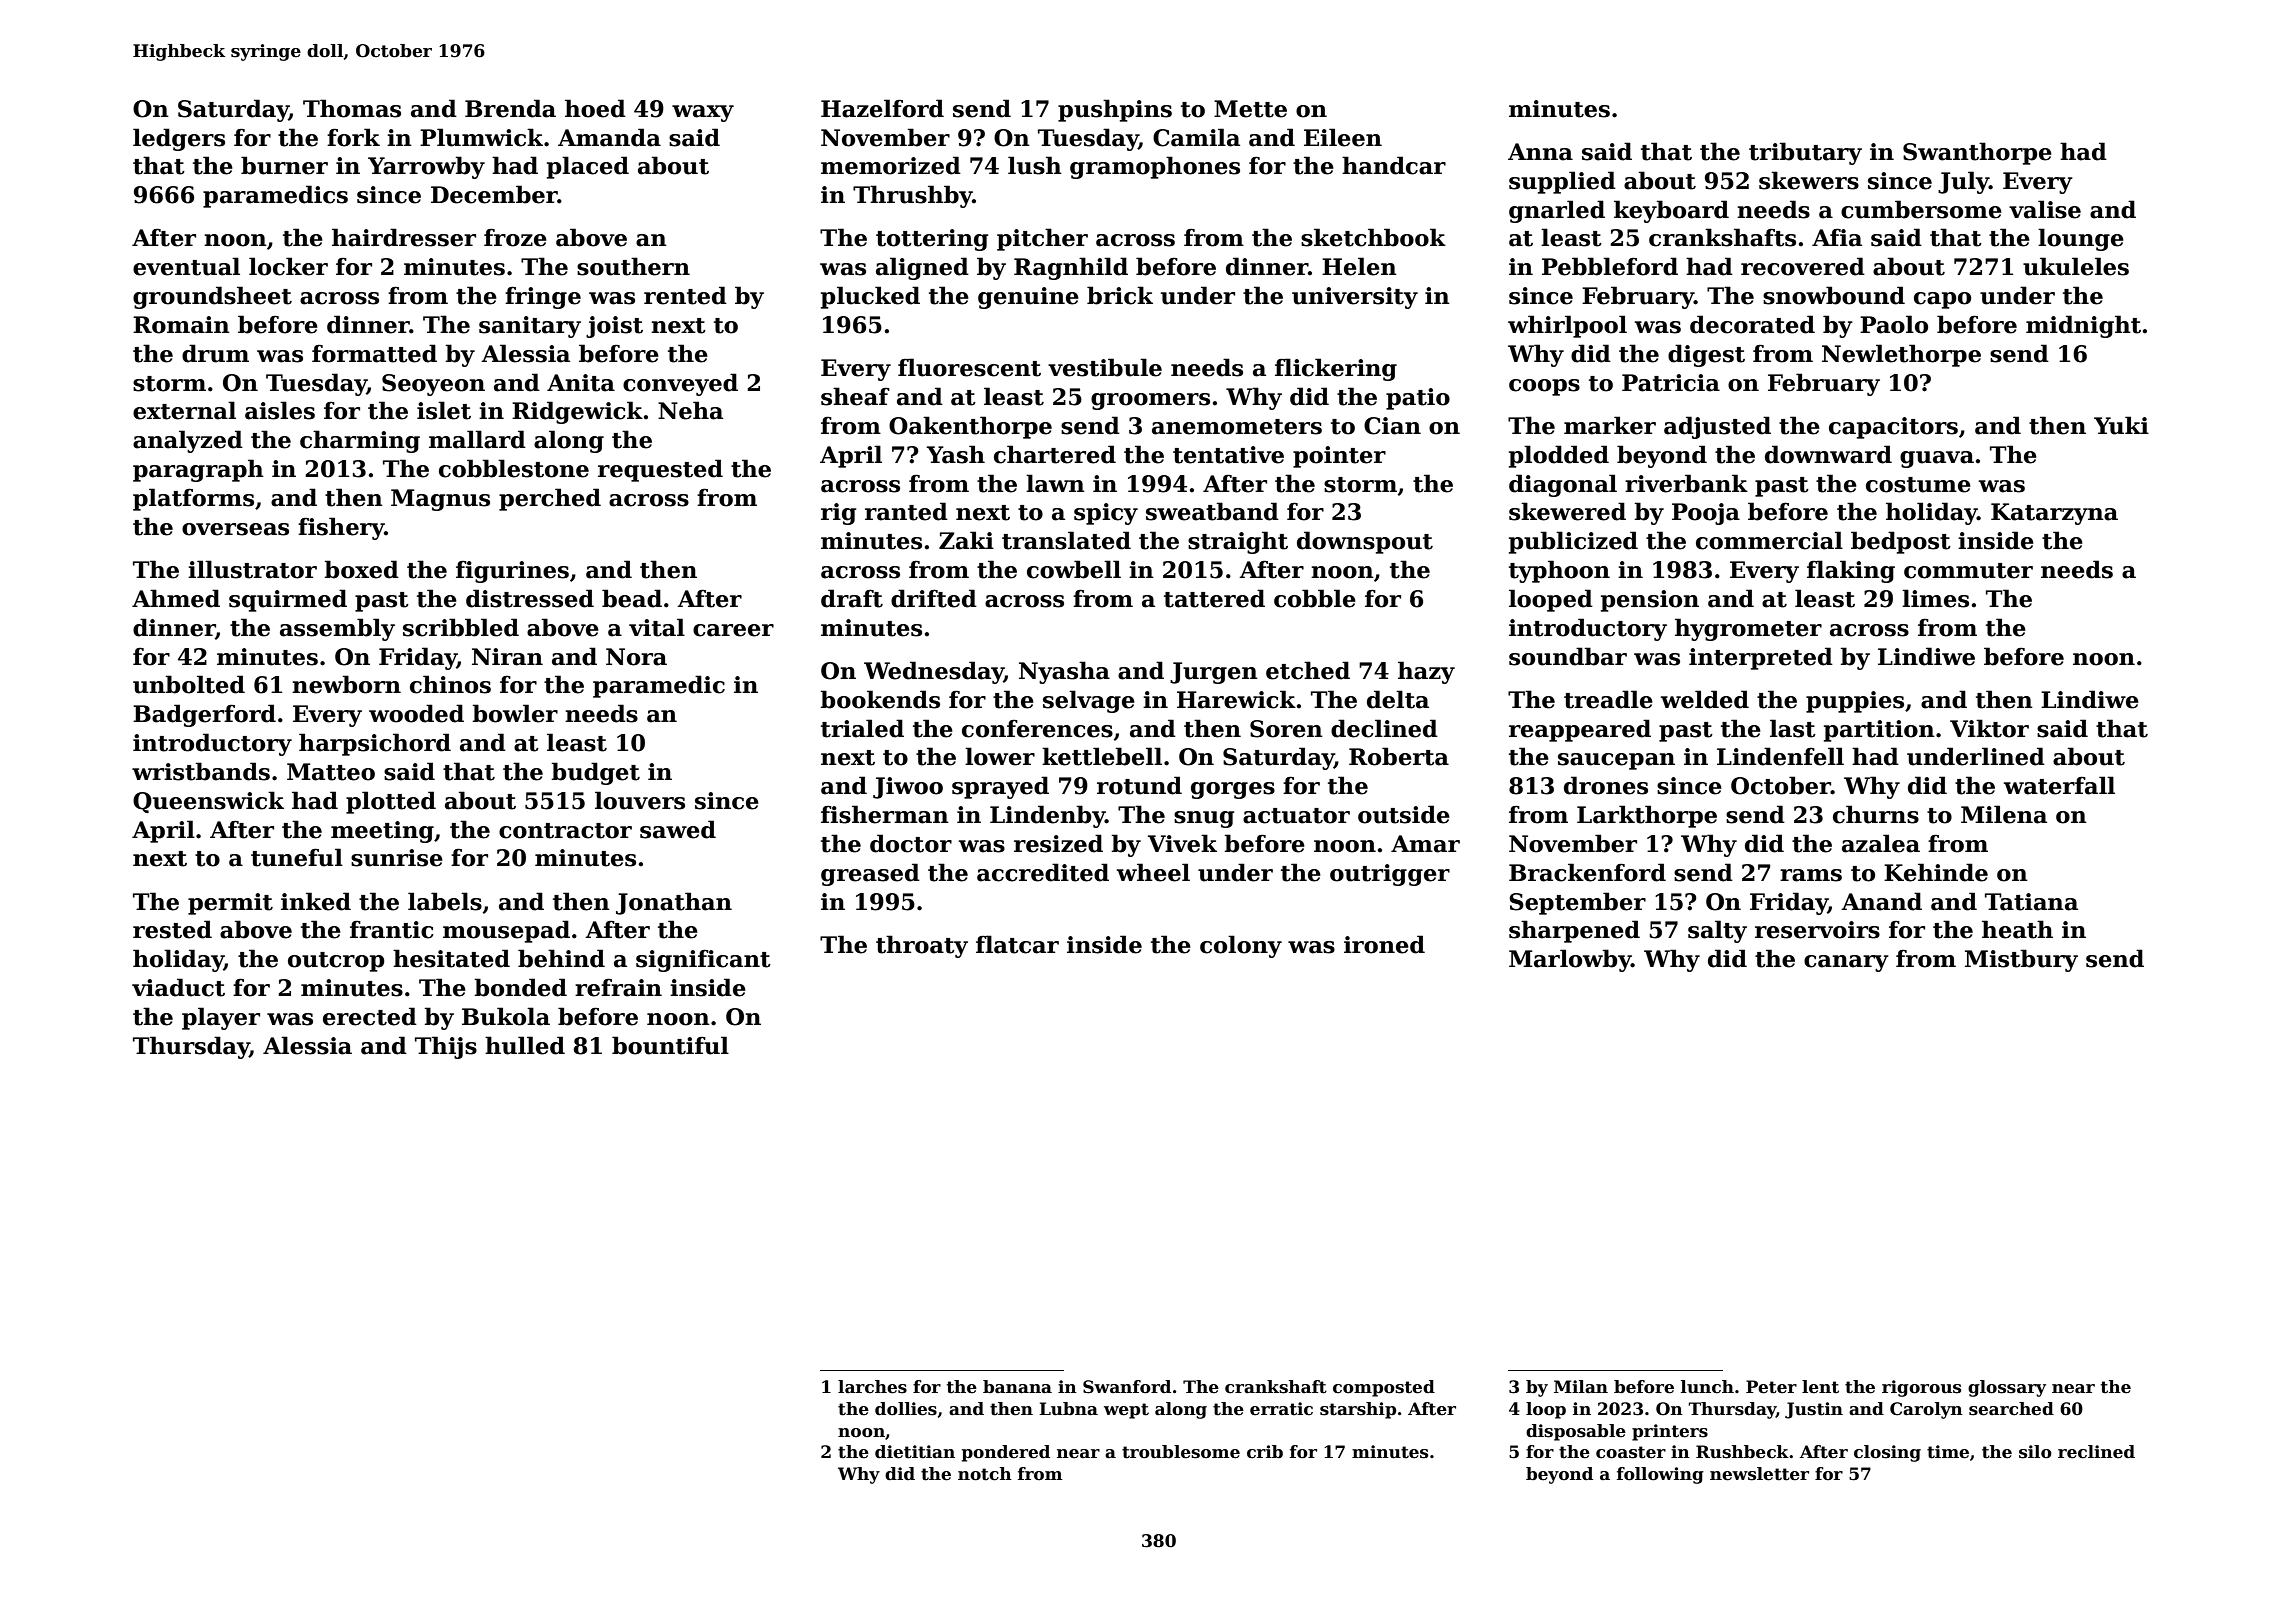 The width and height of the screenshot is (2282, 1614). What do you see at coordinates (1881, 901) in the screenshot?
I see `Anand` at bounding box center [1881, 901].
